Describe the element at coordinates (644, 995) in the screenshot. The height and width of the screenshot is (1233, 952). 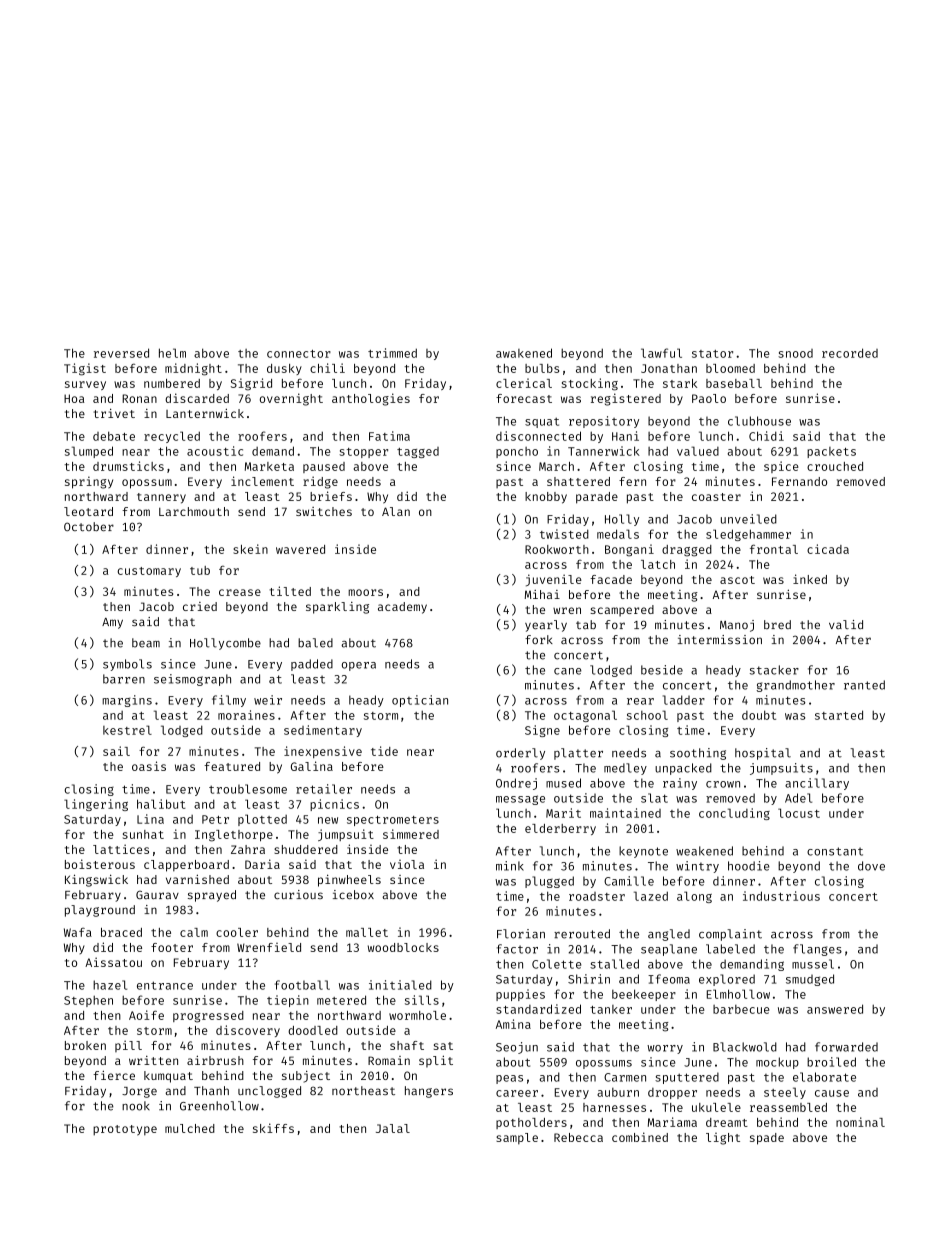
I see `beekeeper` at that location.
